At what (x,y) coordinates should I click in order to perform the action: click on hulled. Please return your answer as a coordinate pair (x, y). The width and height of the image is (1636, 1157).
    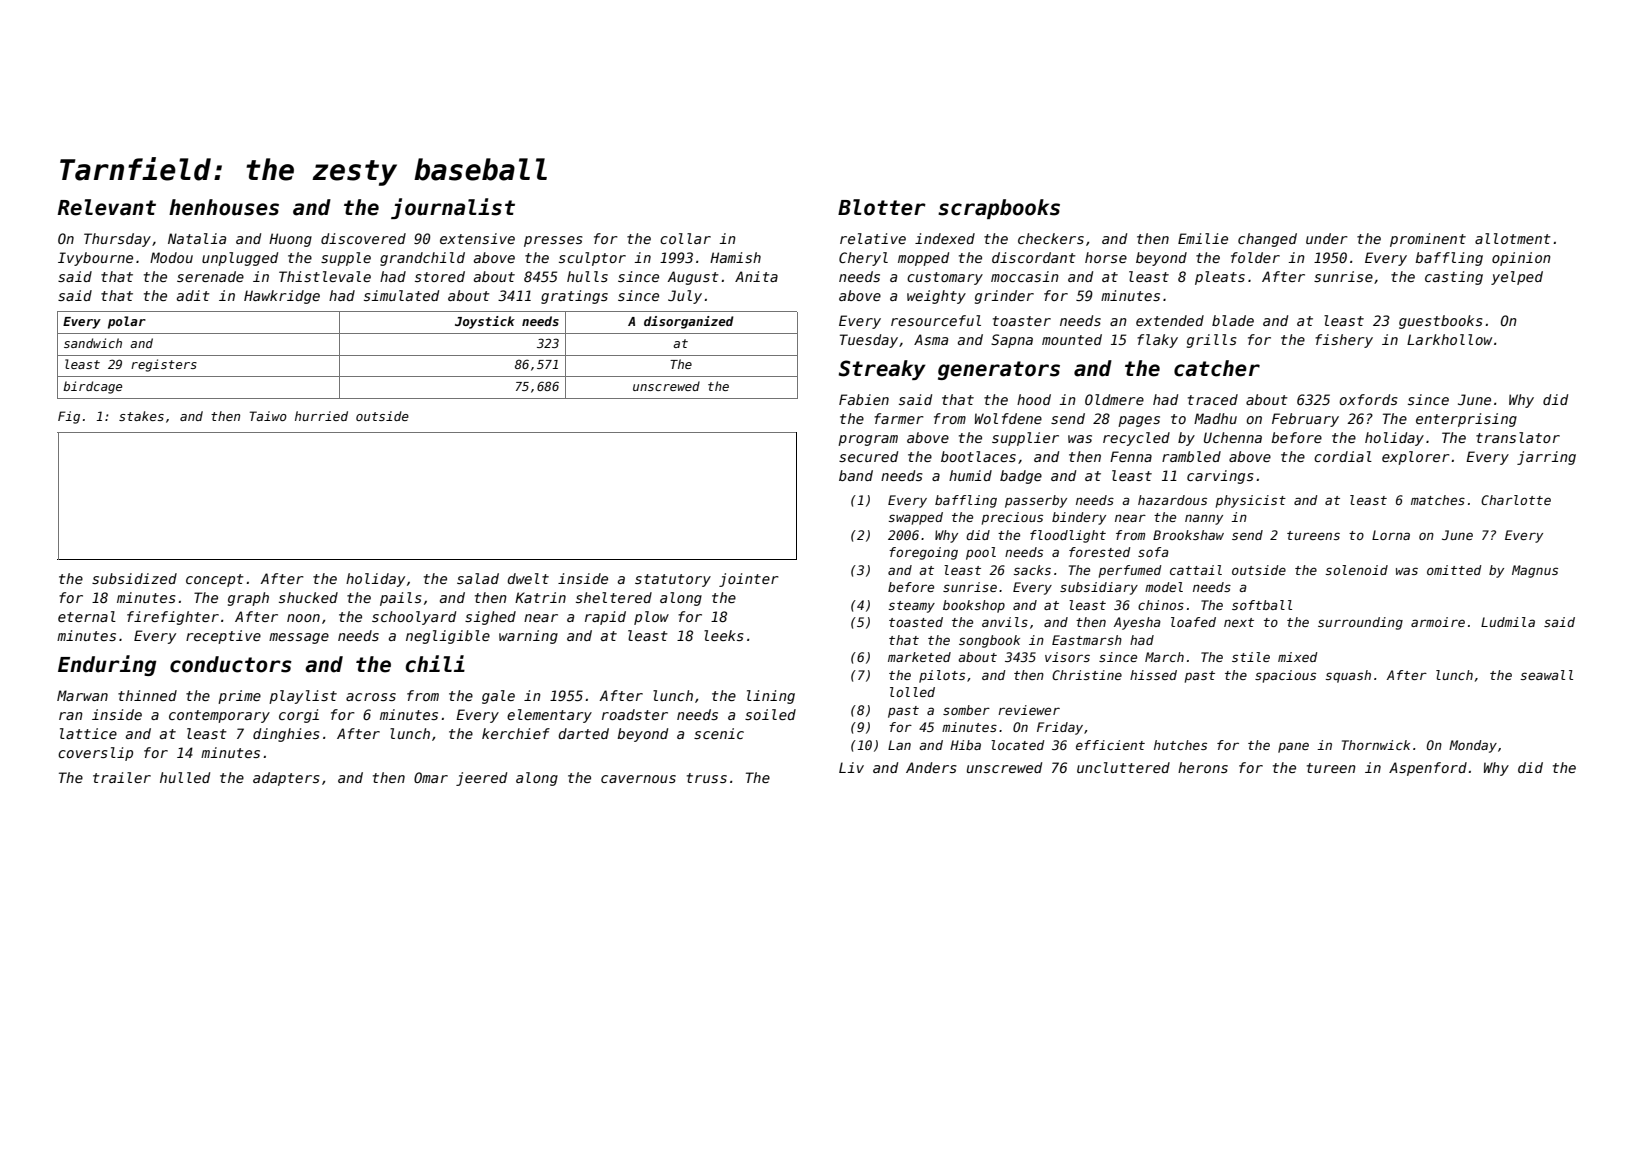
    Looking at the image, I should click on (185, 777).
